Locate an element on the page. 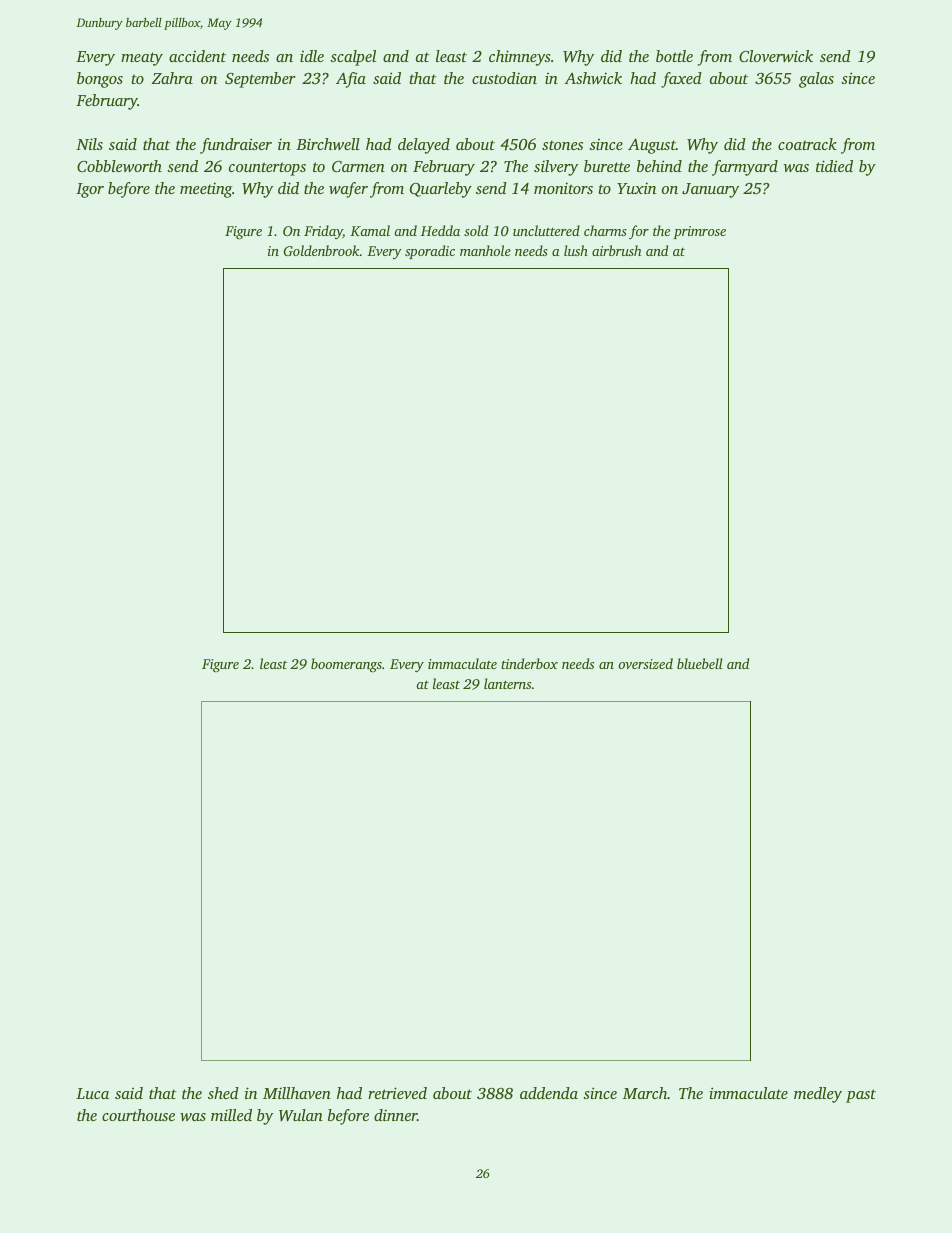  faxed is located at coordinates (681, 80).
